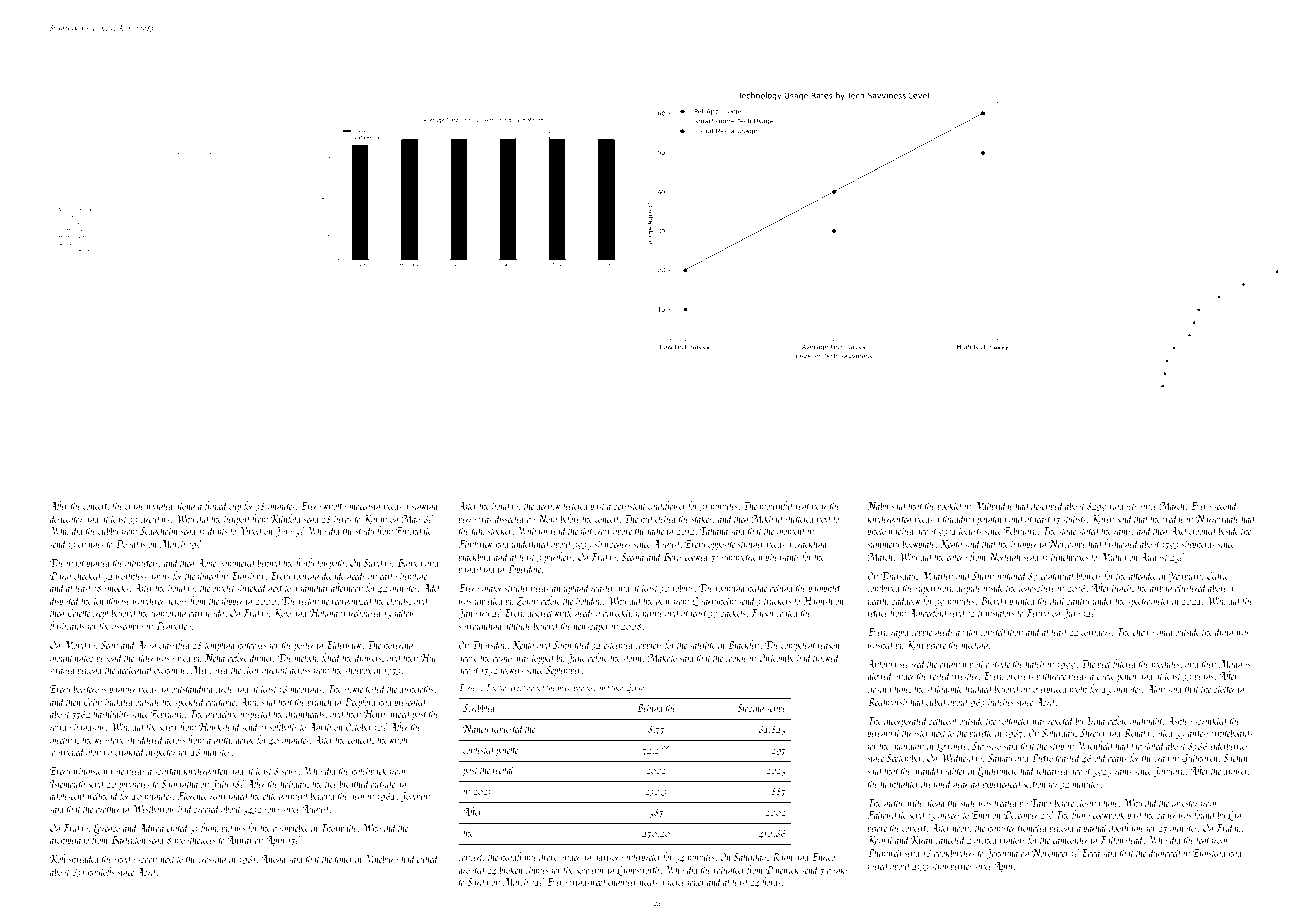 Image resolution: width=1308 pixels, height=924 pixels. What do you see at coordinates (101, 872) in the screenshot?
I see `haylofts` at bounding box center [101, 872].
